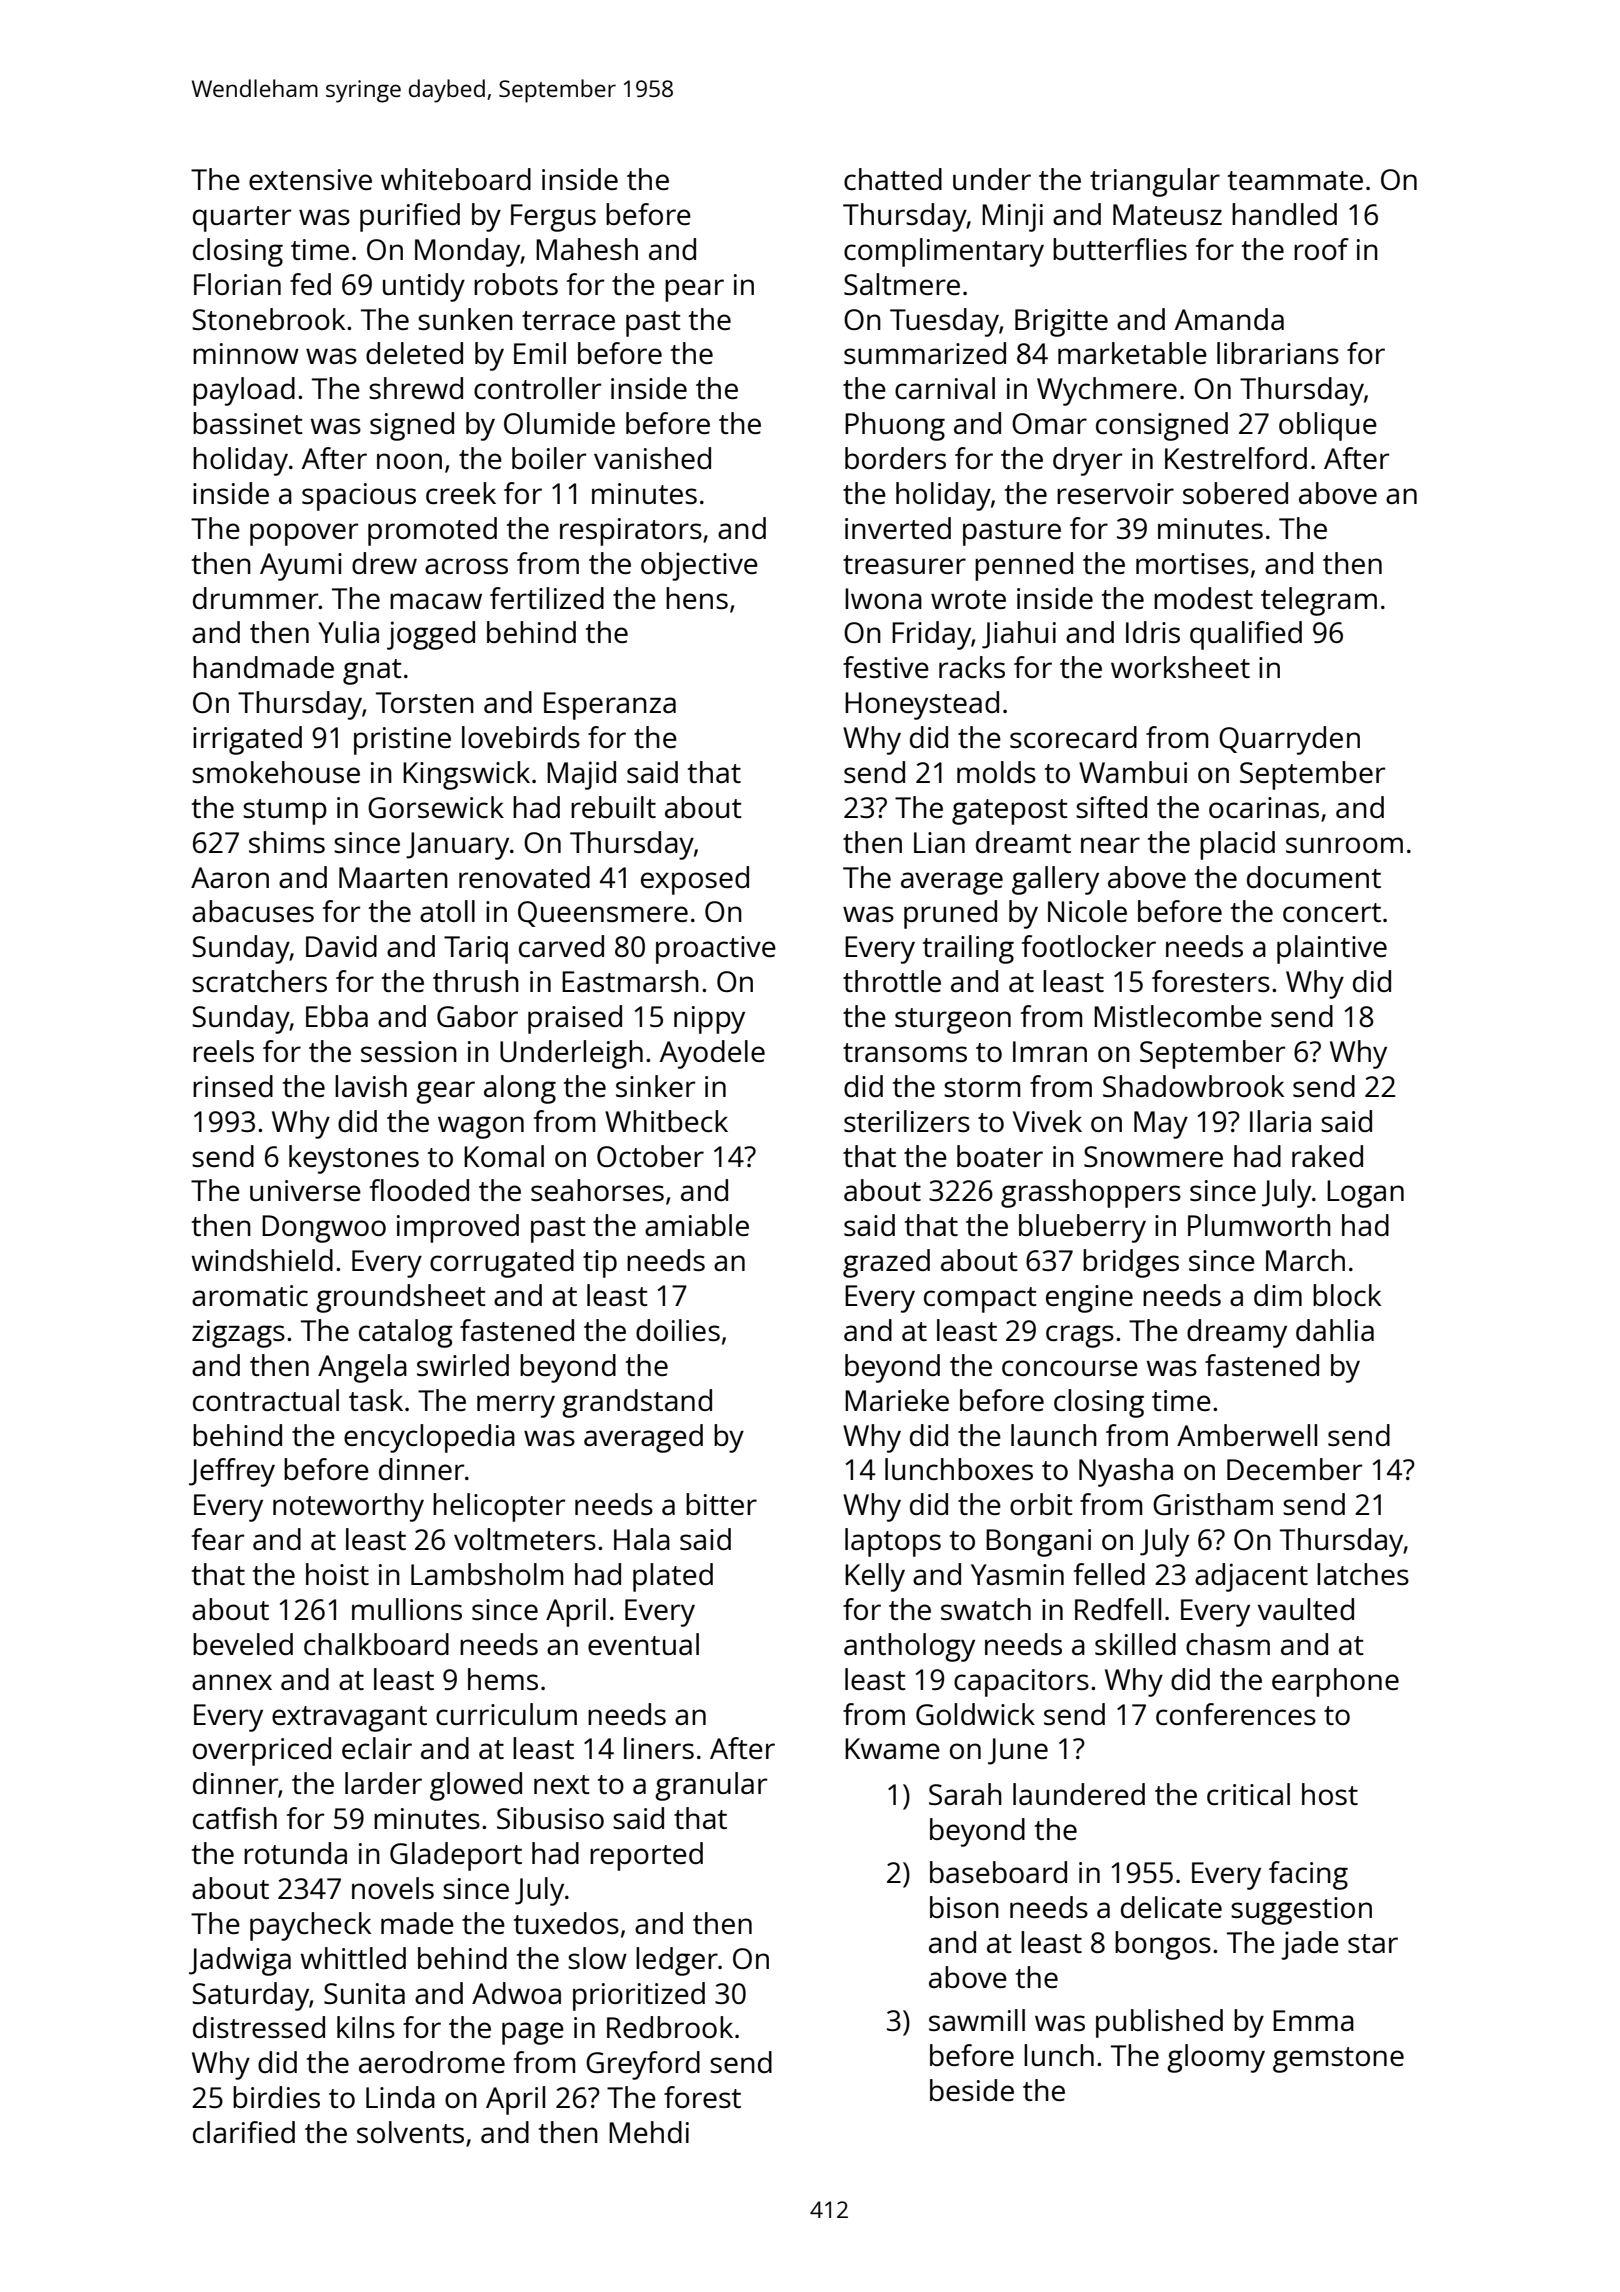 Image resolution: width=1620 pixels, height=2292 pixels. I want to click on Linda, so click(400, 2097).
